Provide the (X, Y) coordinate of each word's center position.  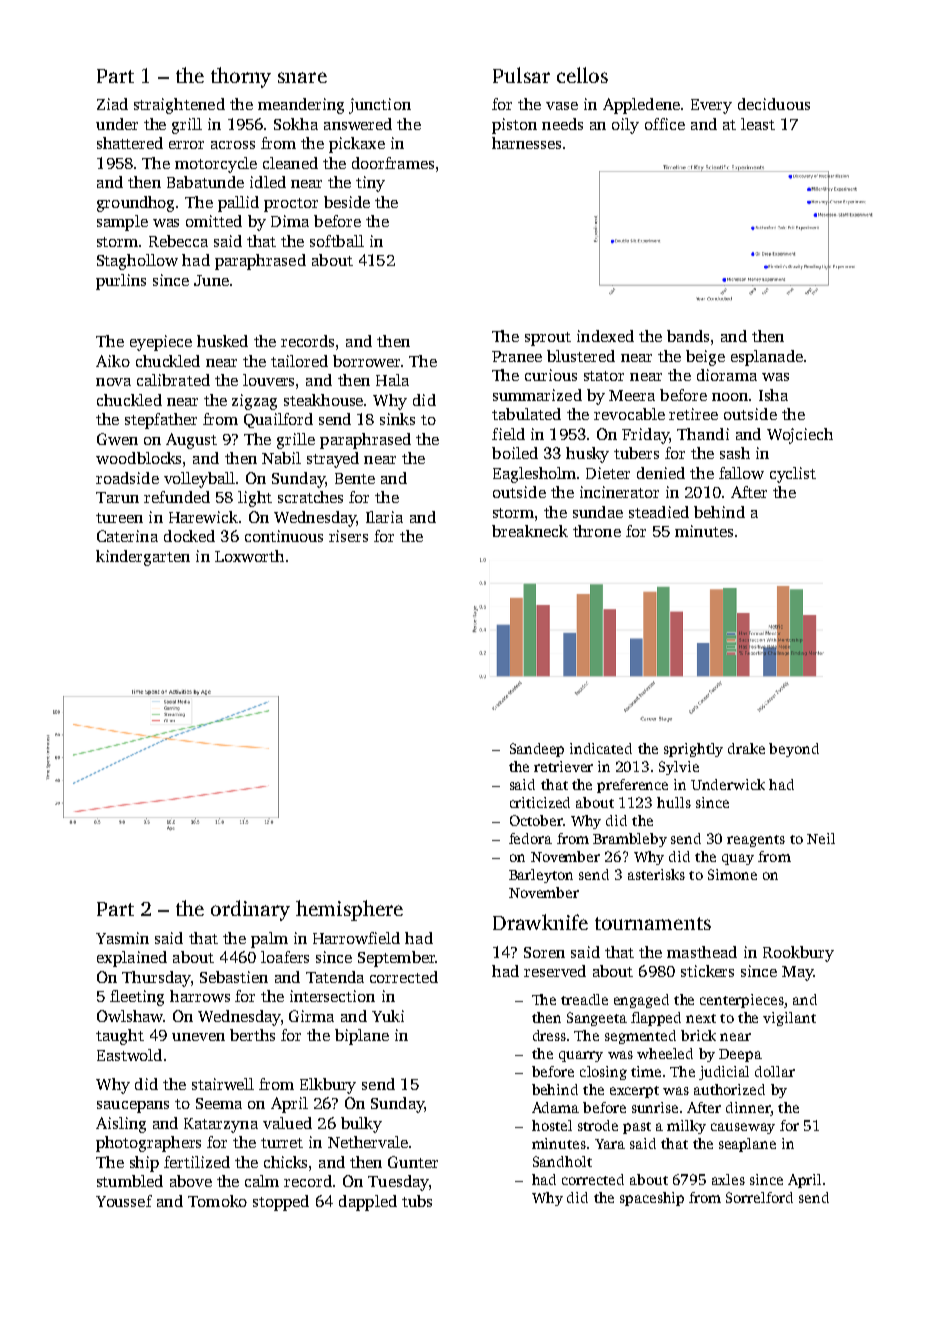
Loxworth (249, 556)
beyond (794, 750)
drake (746, 748)
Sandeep (537, 750)
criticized (540, 802)
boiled (515, 453)
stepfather (161, 421)
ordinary (250, 910)
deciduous (774, 104)
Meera (632, 395)
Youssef (124, 1201)
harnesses (526, 143)
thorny (241, 77)
